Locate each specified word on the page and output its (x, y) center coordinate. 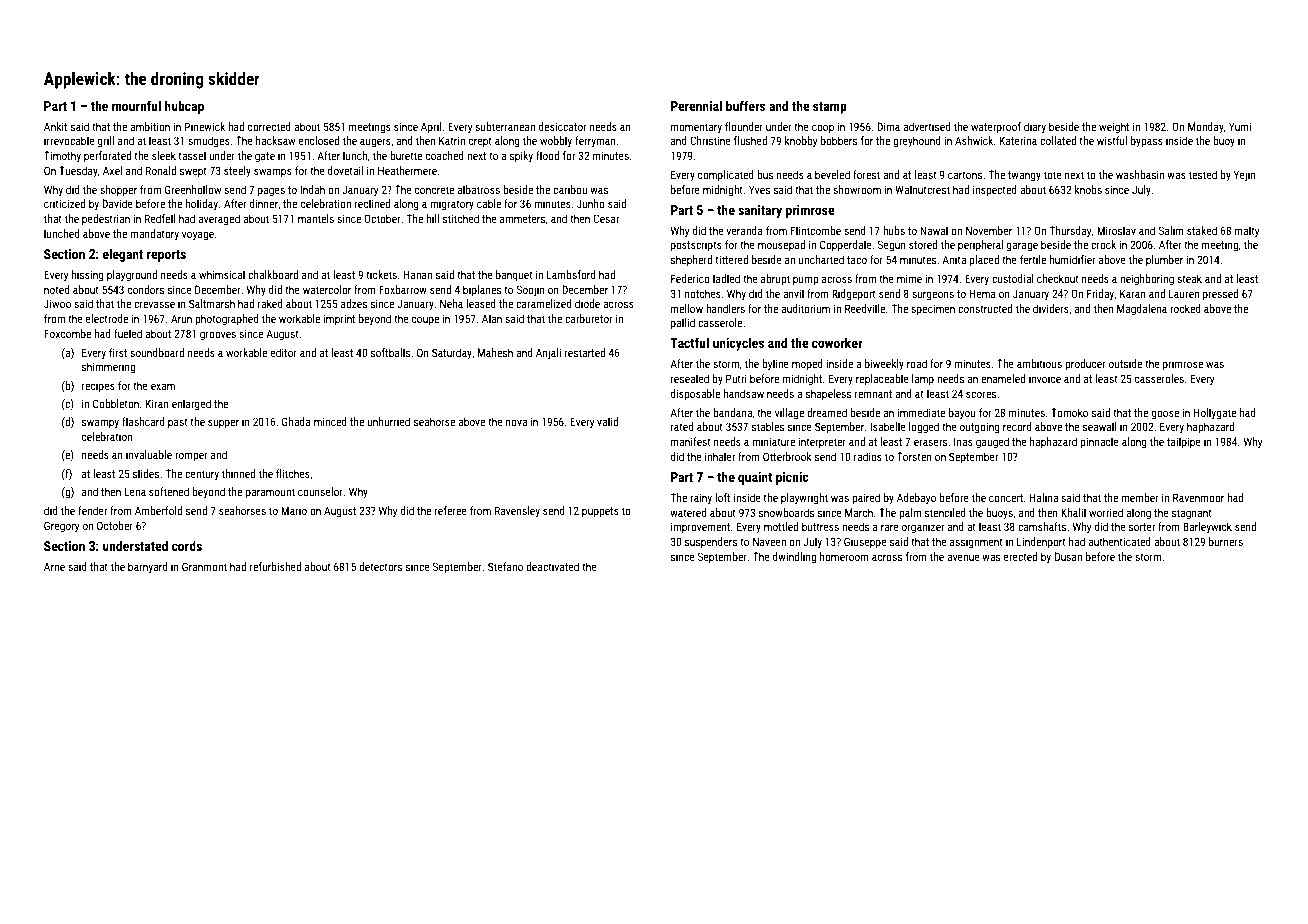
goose (1165, 415)
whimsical (222, 274)
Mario (294, 510)
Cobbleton (116, 403)
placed (984, 261)
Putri (736, 378)
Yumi (1240, 126)
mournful (136, 105)
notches (703, 293)
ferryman (595, 142)
